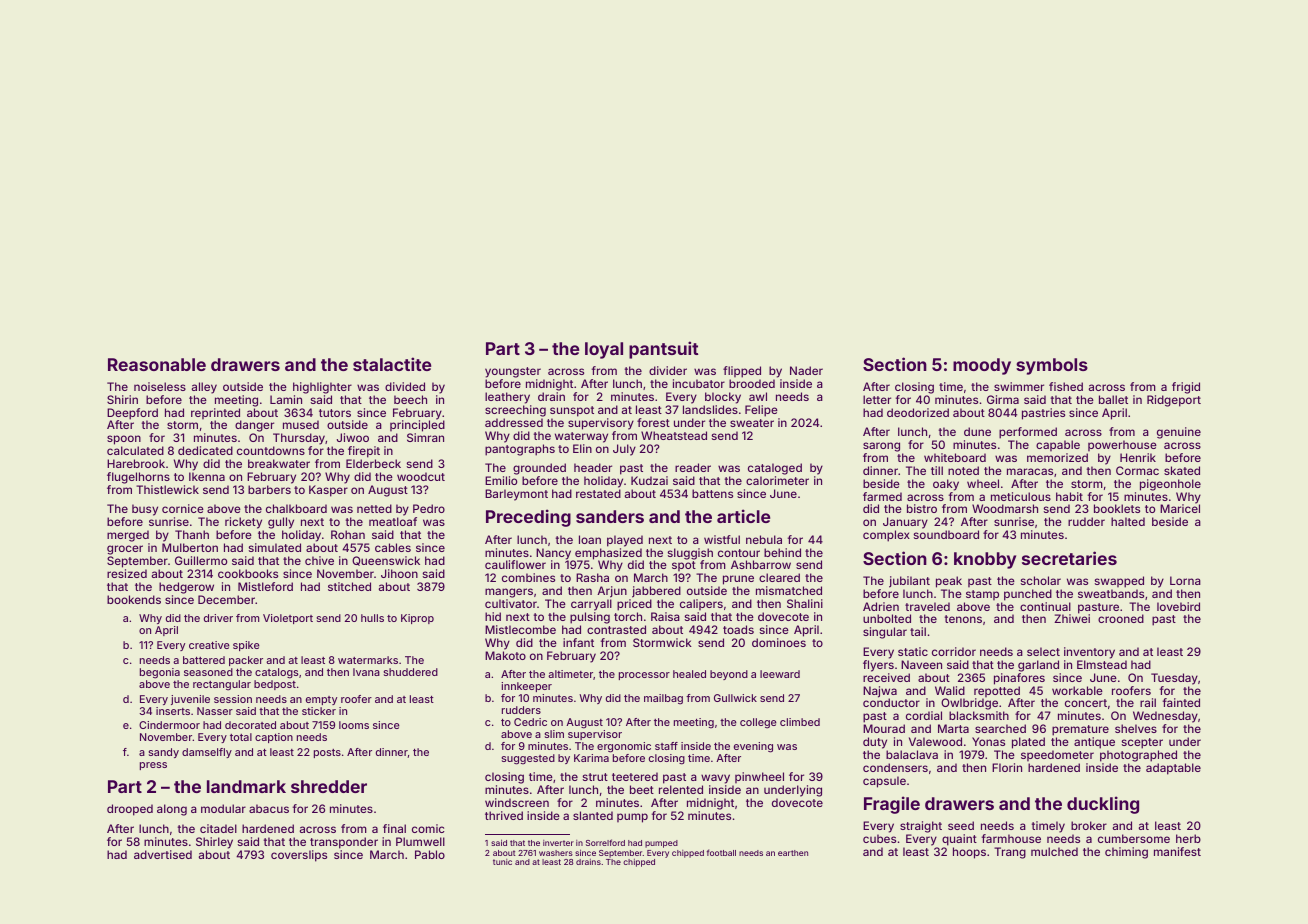 This screenshot has width=1308, height=924. Describe the element at coordinates (1052, 366) in the screenshot. I see `symbols` at that location.
